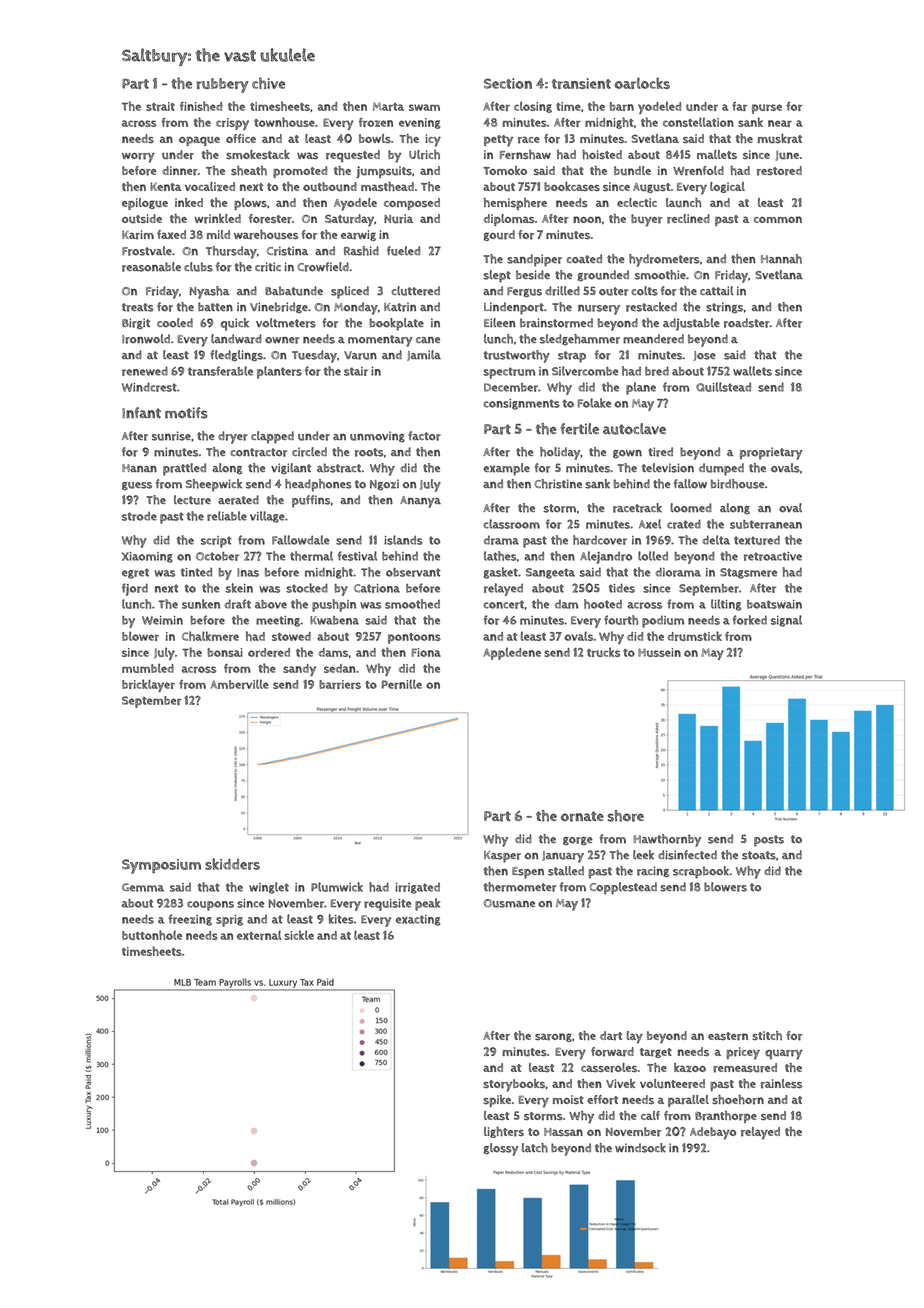  I want to click on stoats, so click(759, 855).
